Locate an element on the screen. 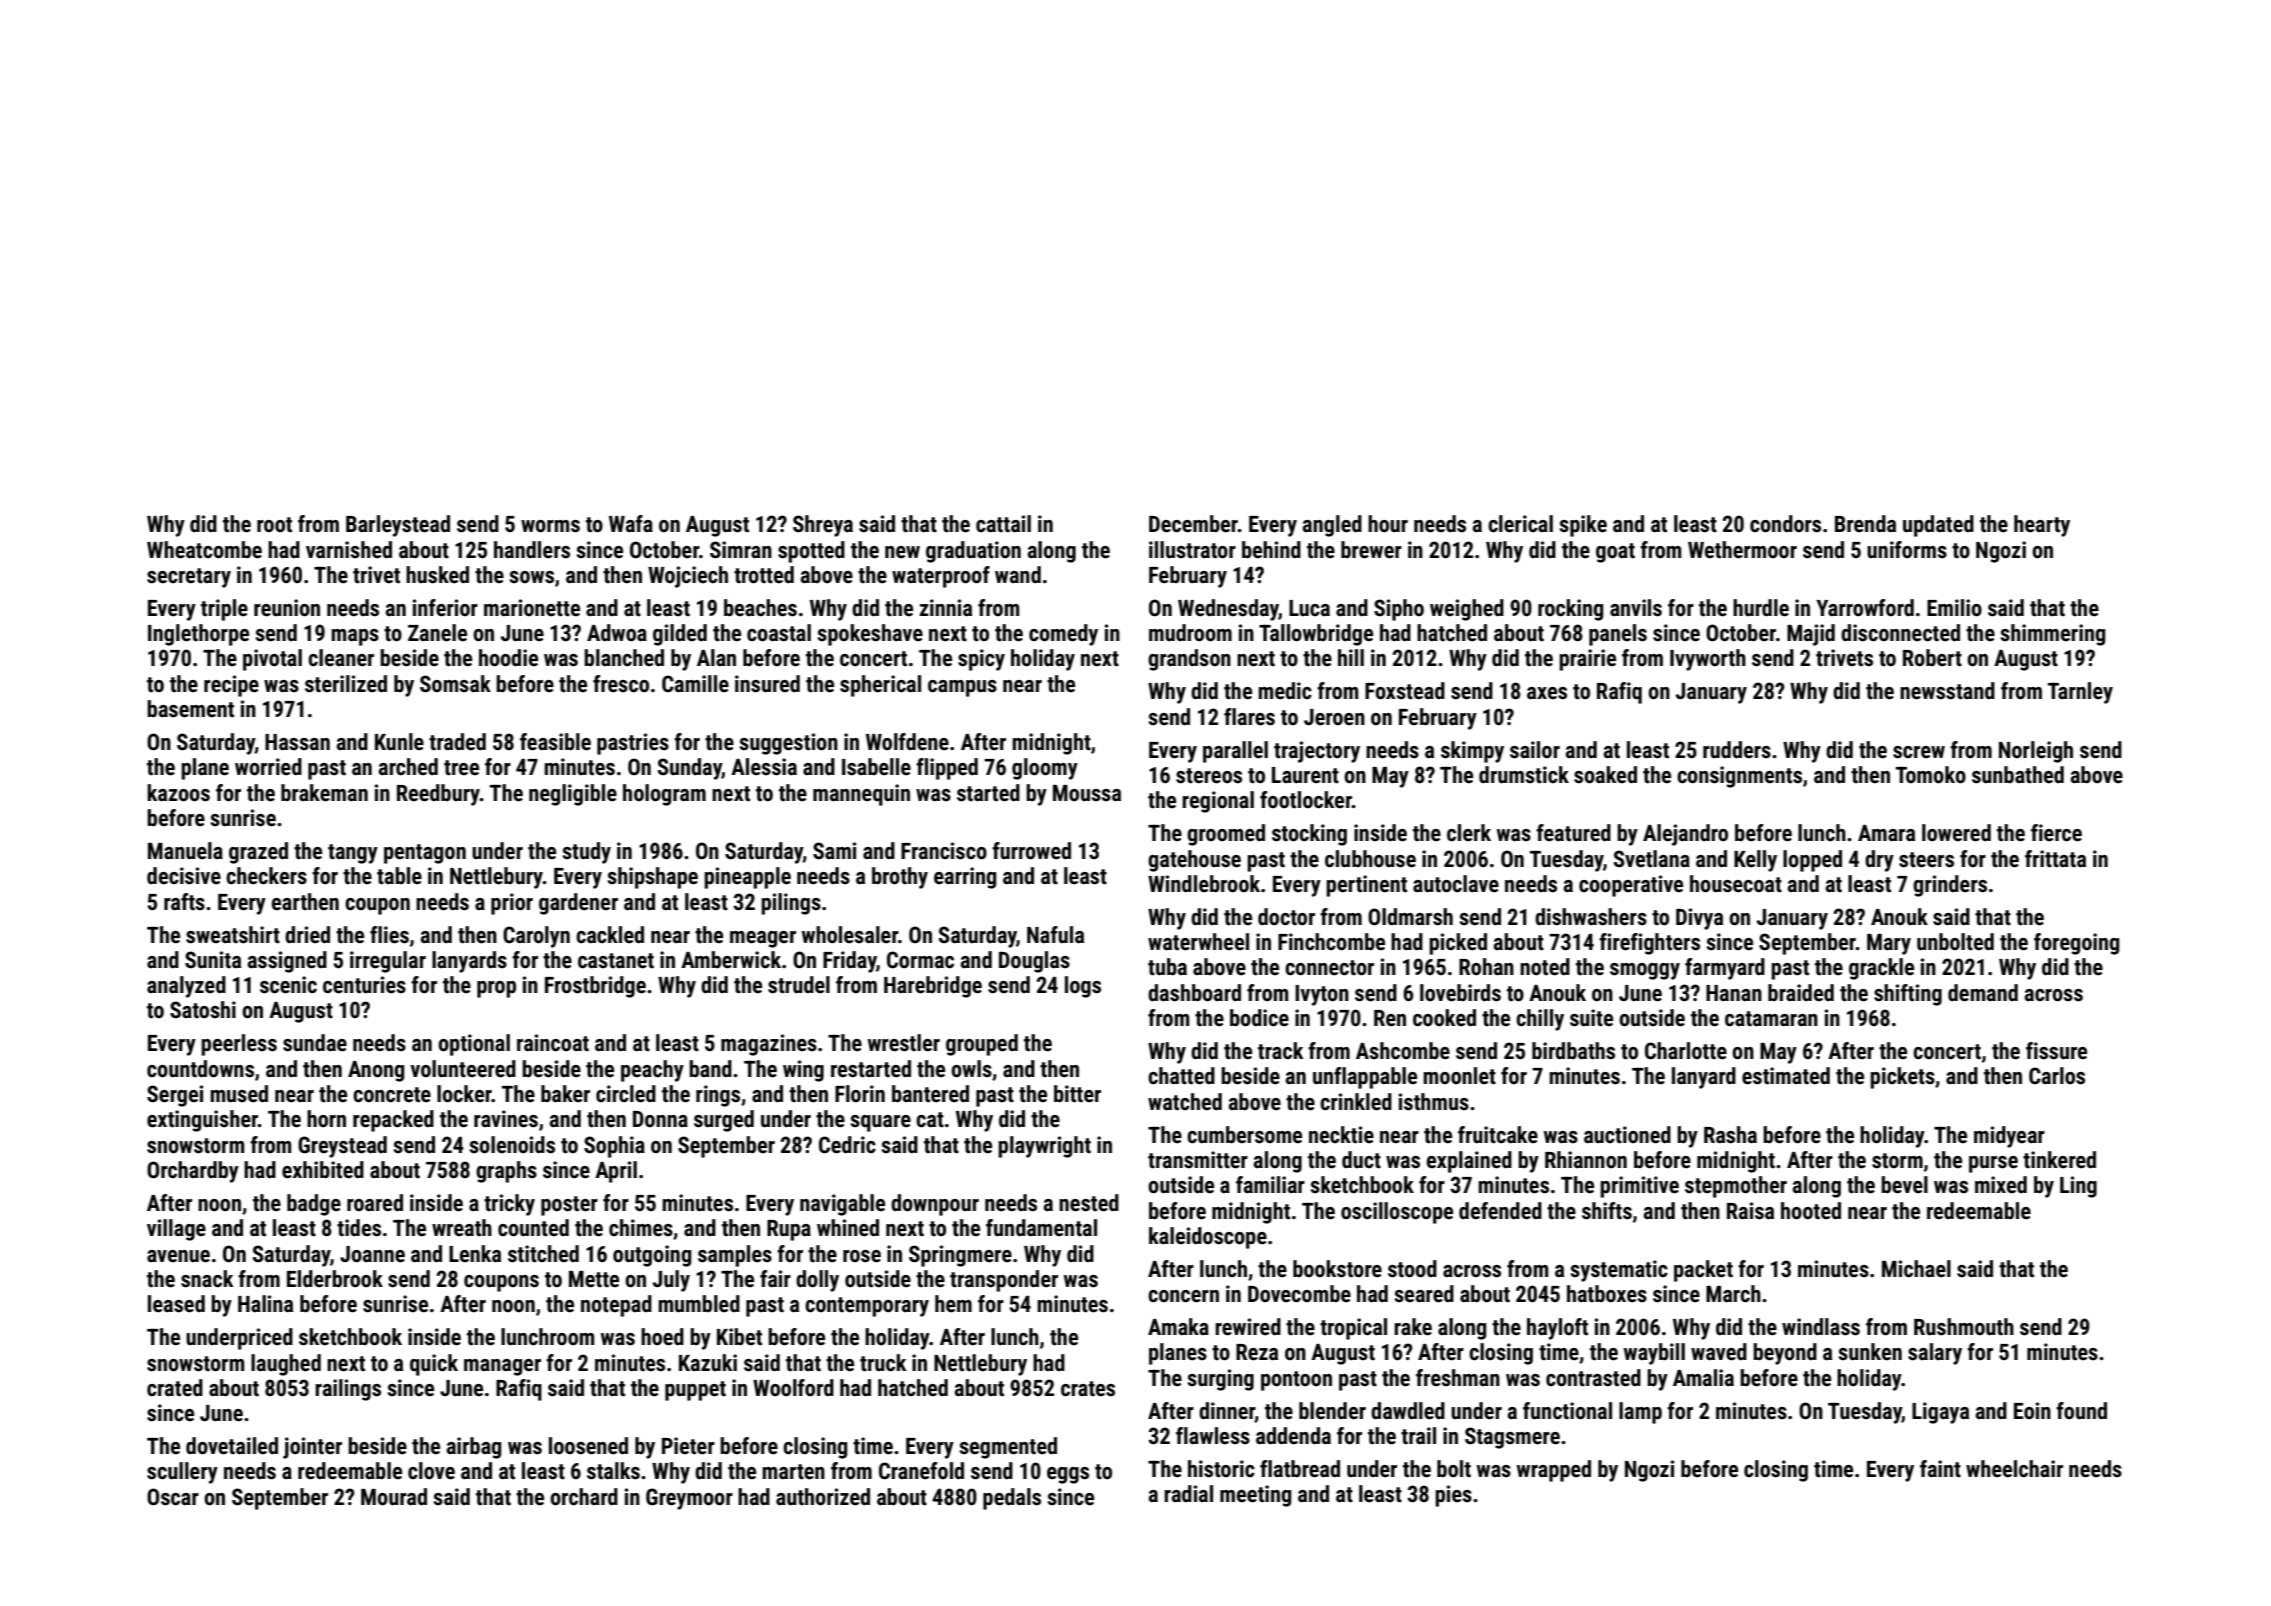 The height and width of the screenshot is (1606, 2271). mixed is located at coordinates (2001, 1185).
